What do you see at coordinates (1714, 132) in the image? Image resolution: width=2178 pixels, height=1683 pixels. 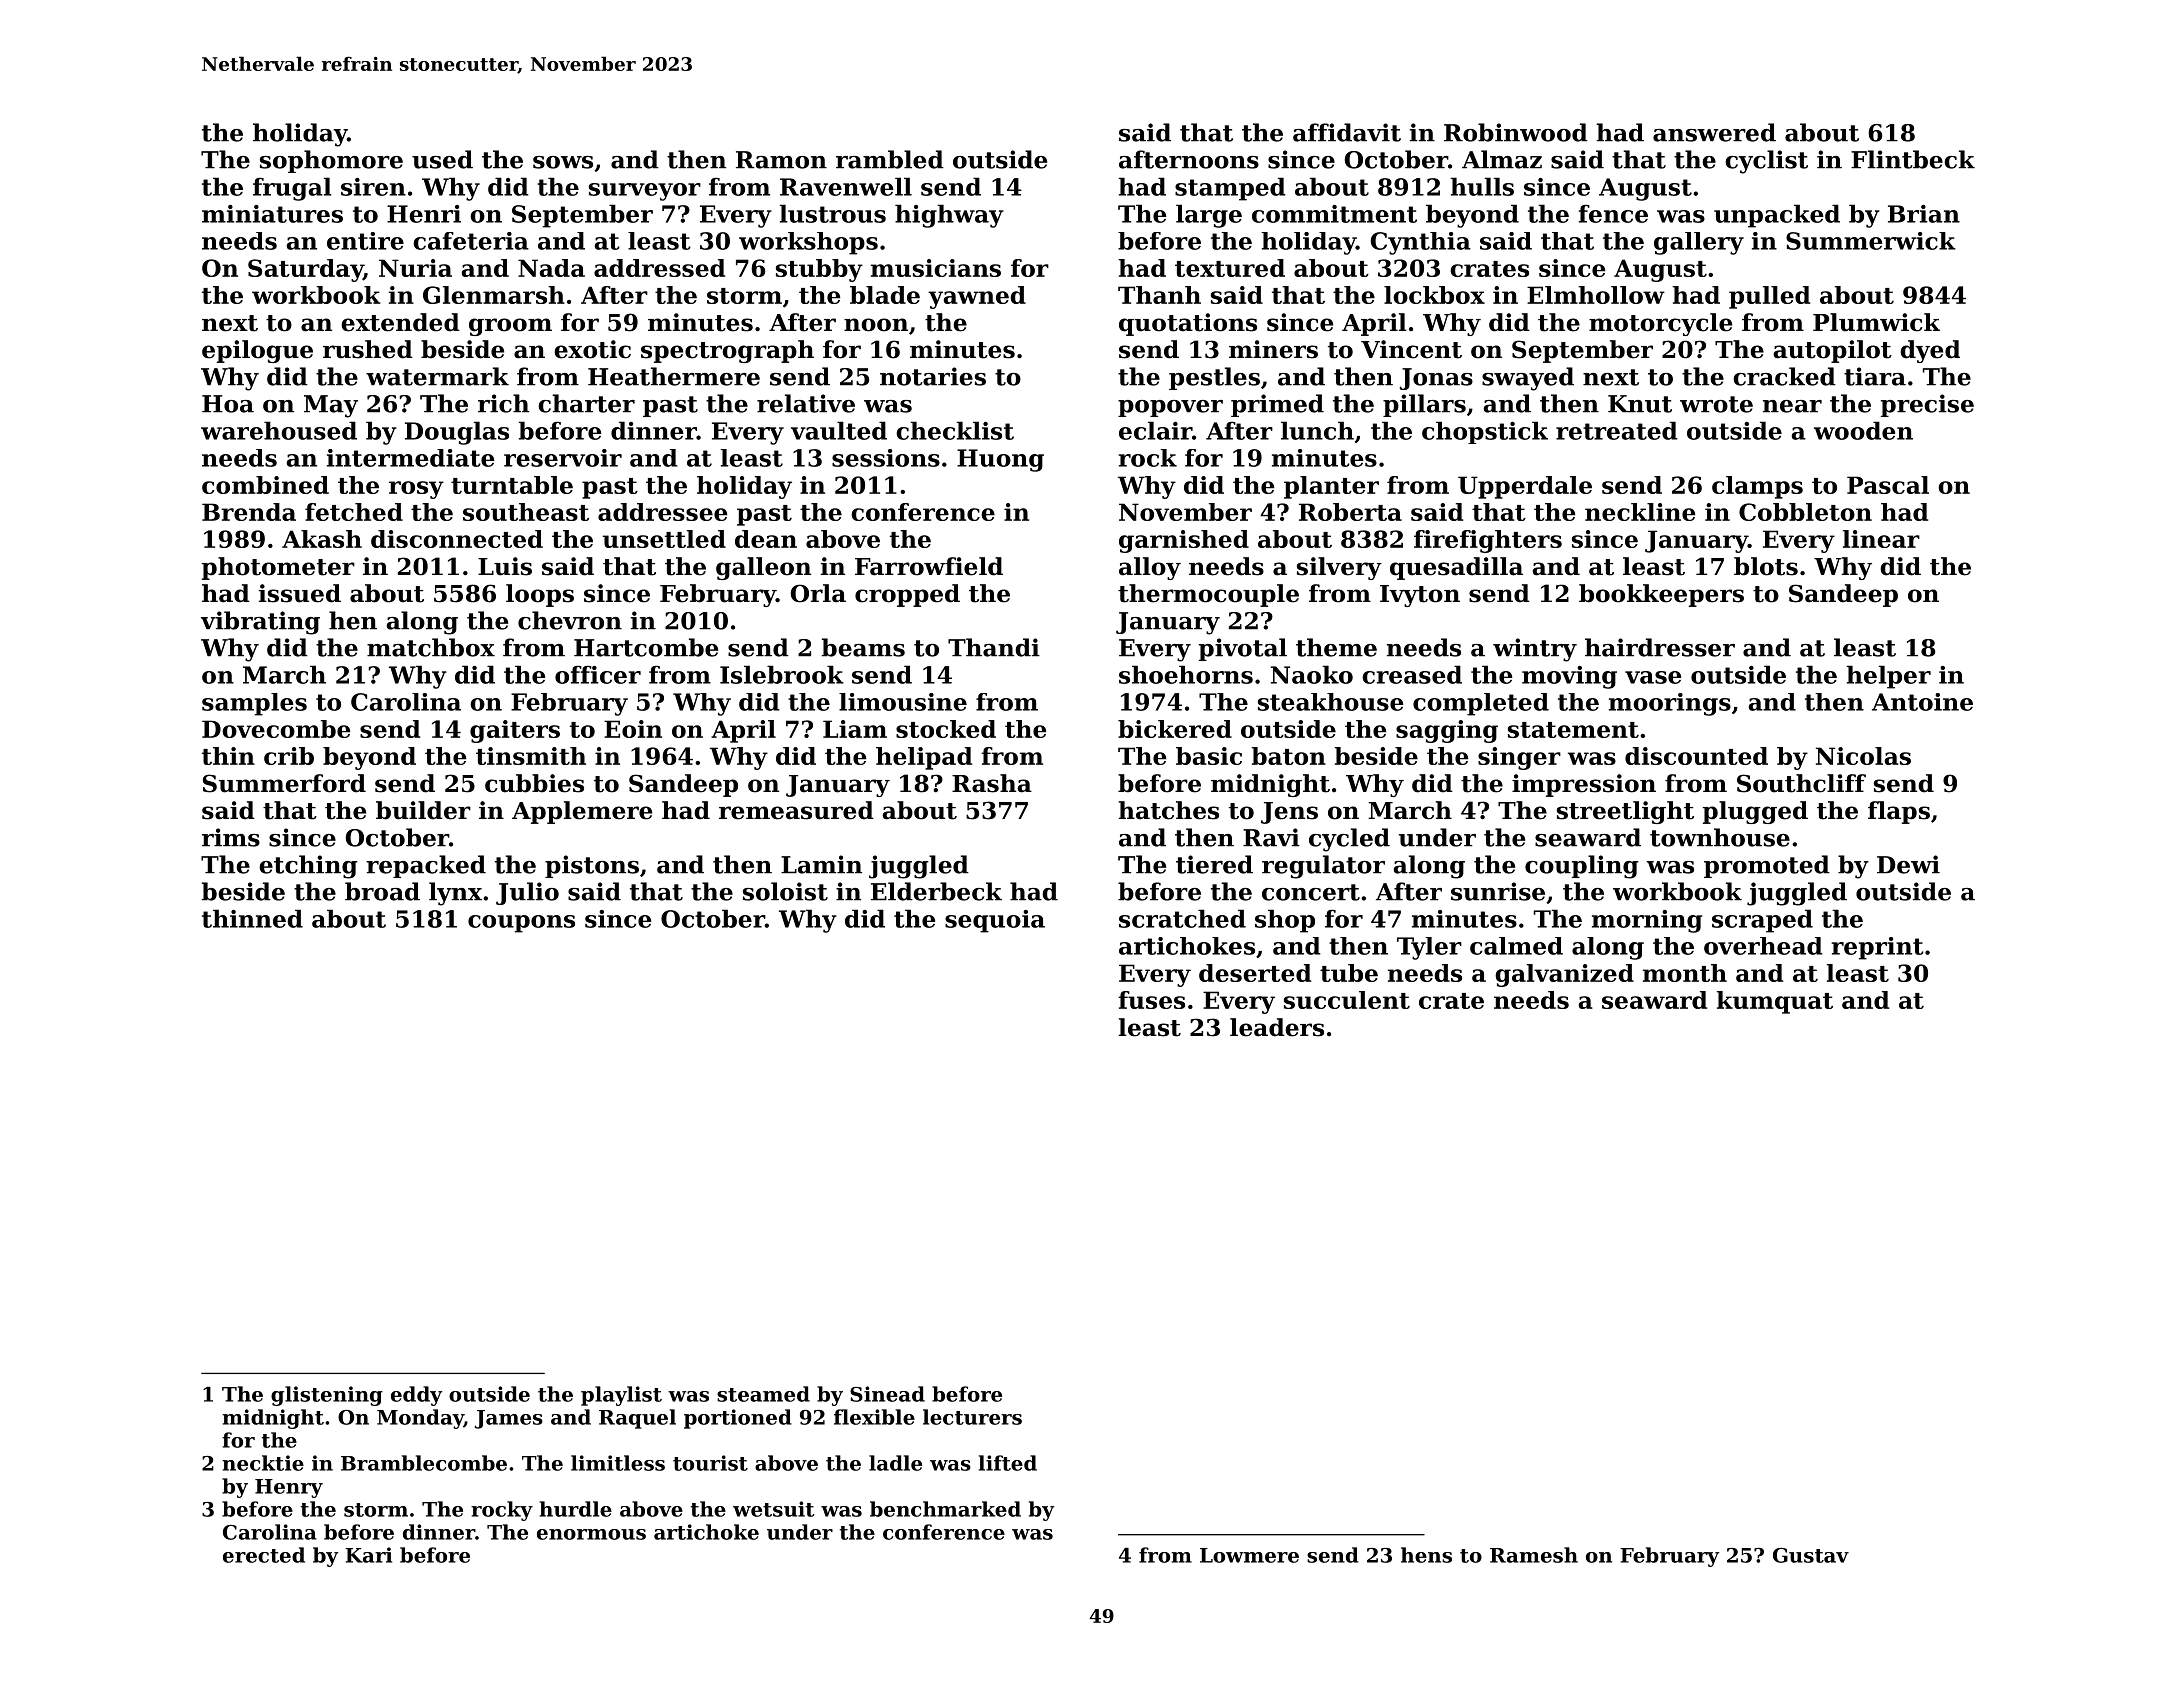 I see `answered` at bounding box center [1714, 132].
